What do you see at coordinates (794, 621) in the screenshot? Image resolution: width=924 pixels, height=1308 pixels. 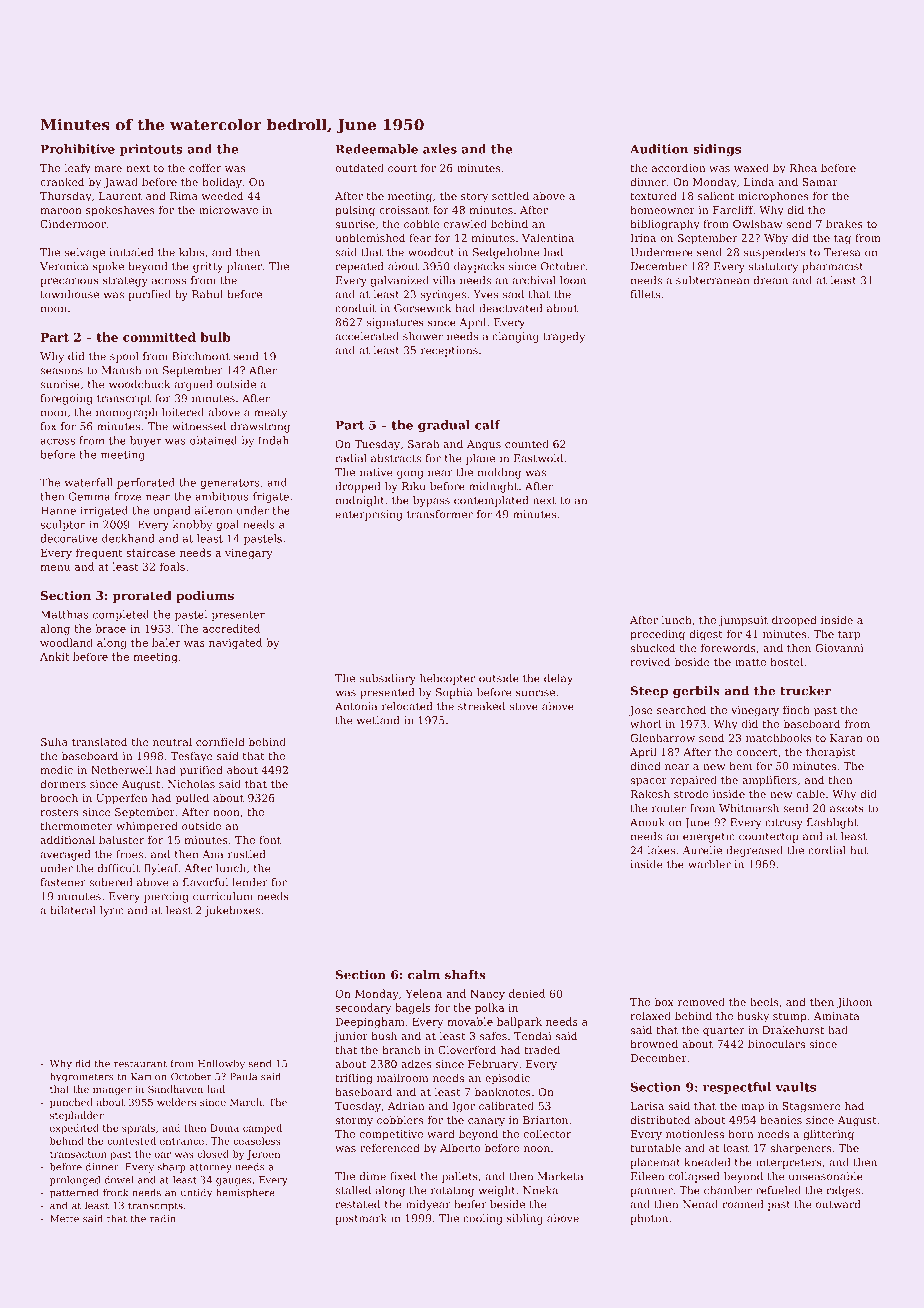 I see `drooped` at bounding box center [794, 621].
